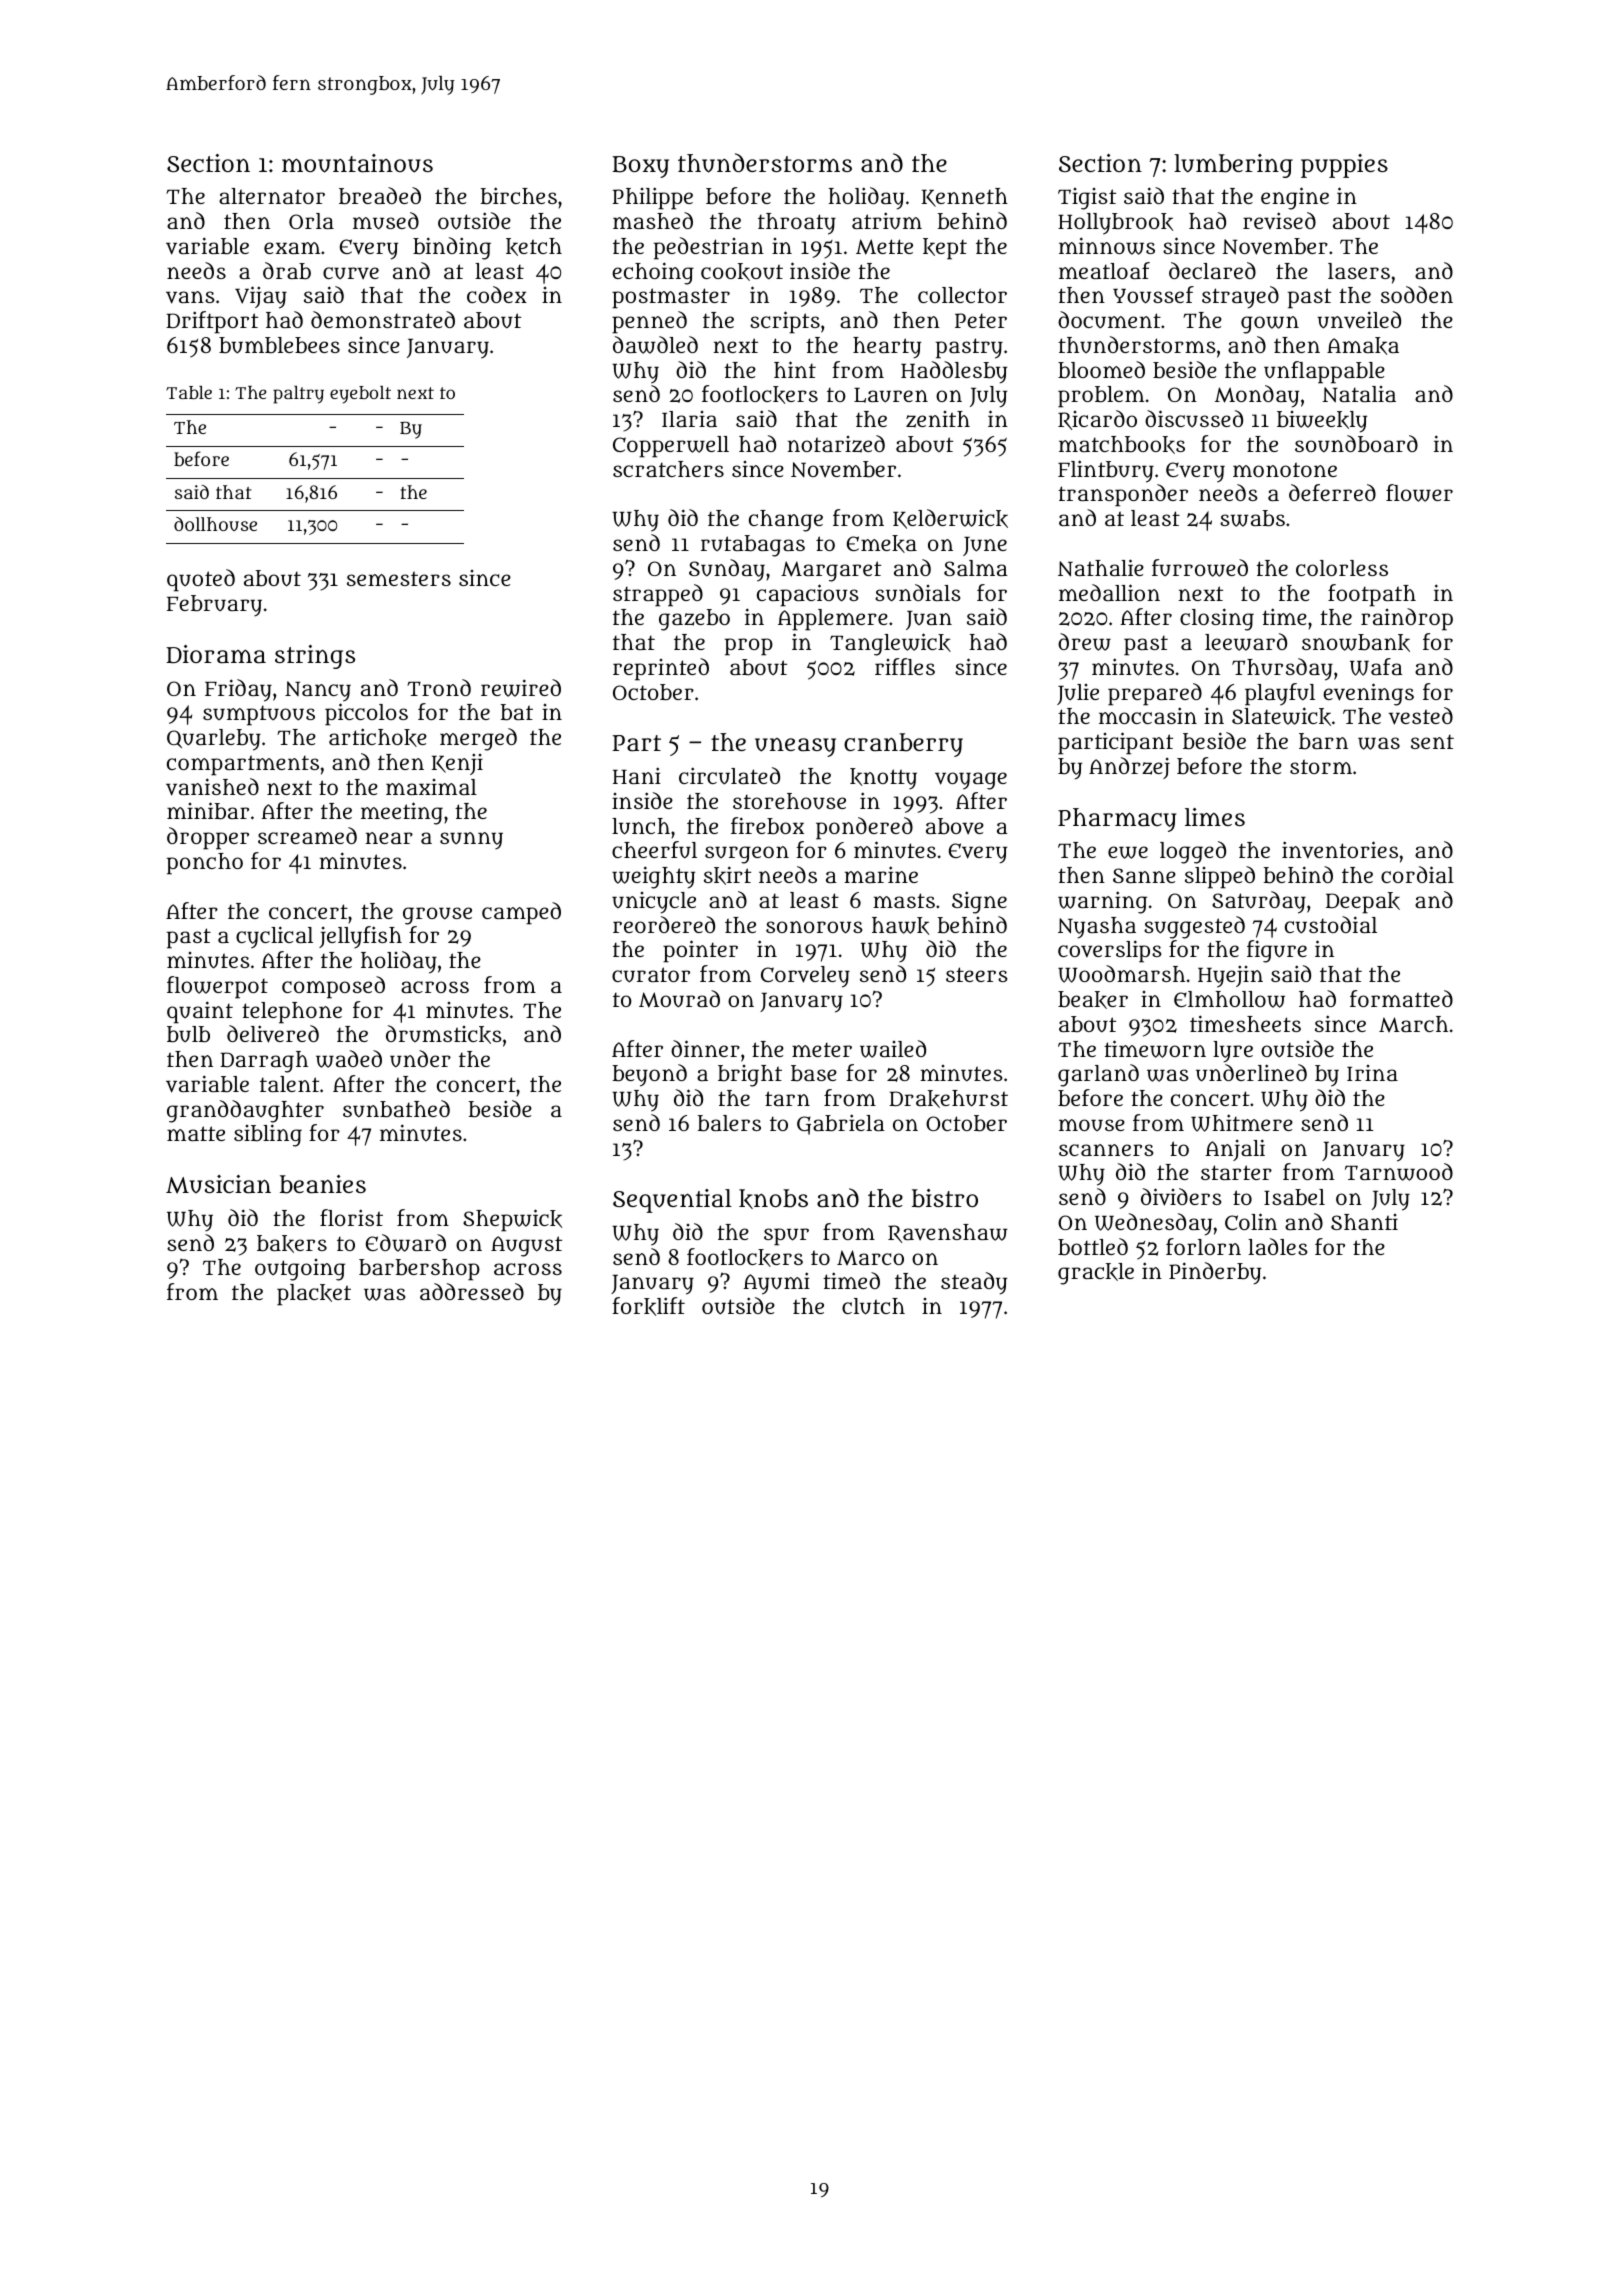 This image has height=2292, width=1620. What do you see at coordinates (357, 163) in the image?
I see `mountainous` at bounding box center [357, 163].
